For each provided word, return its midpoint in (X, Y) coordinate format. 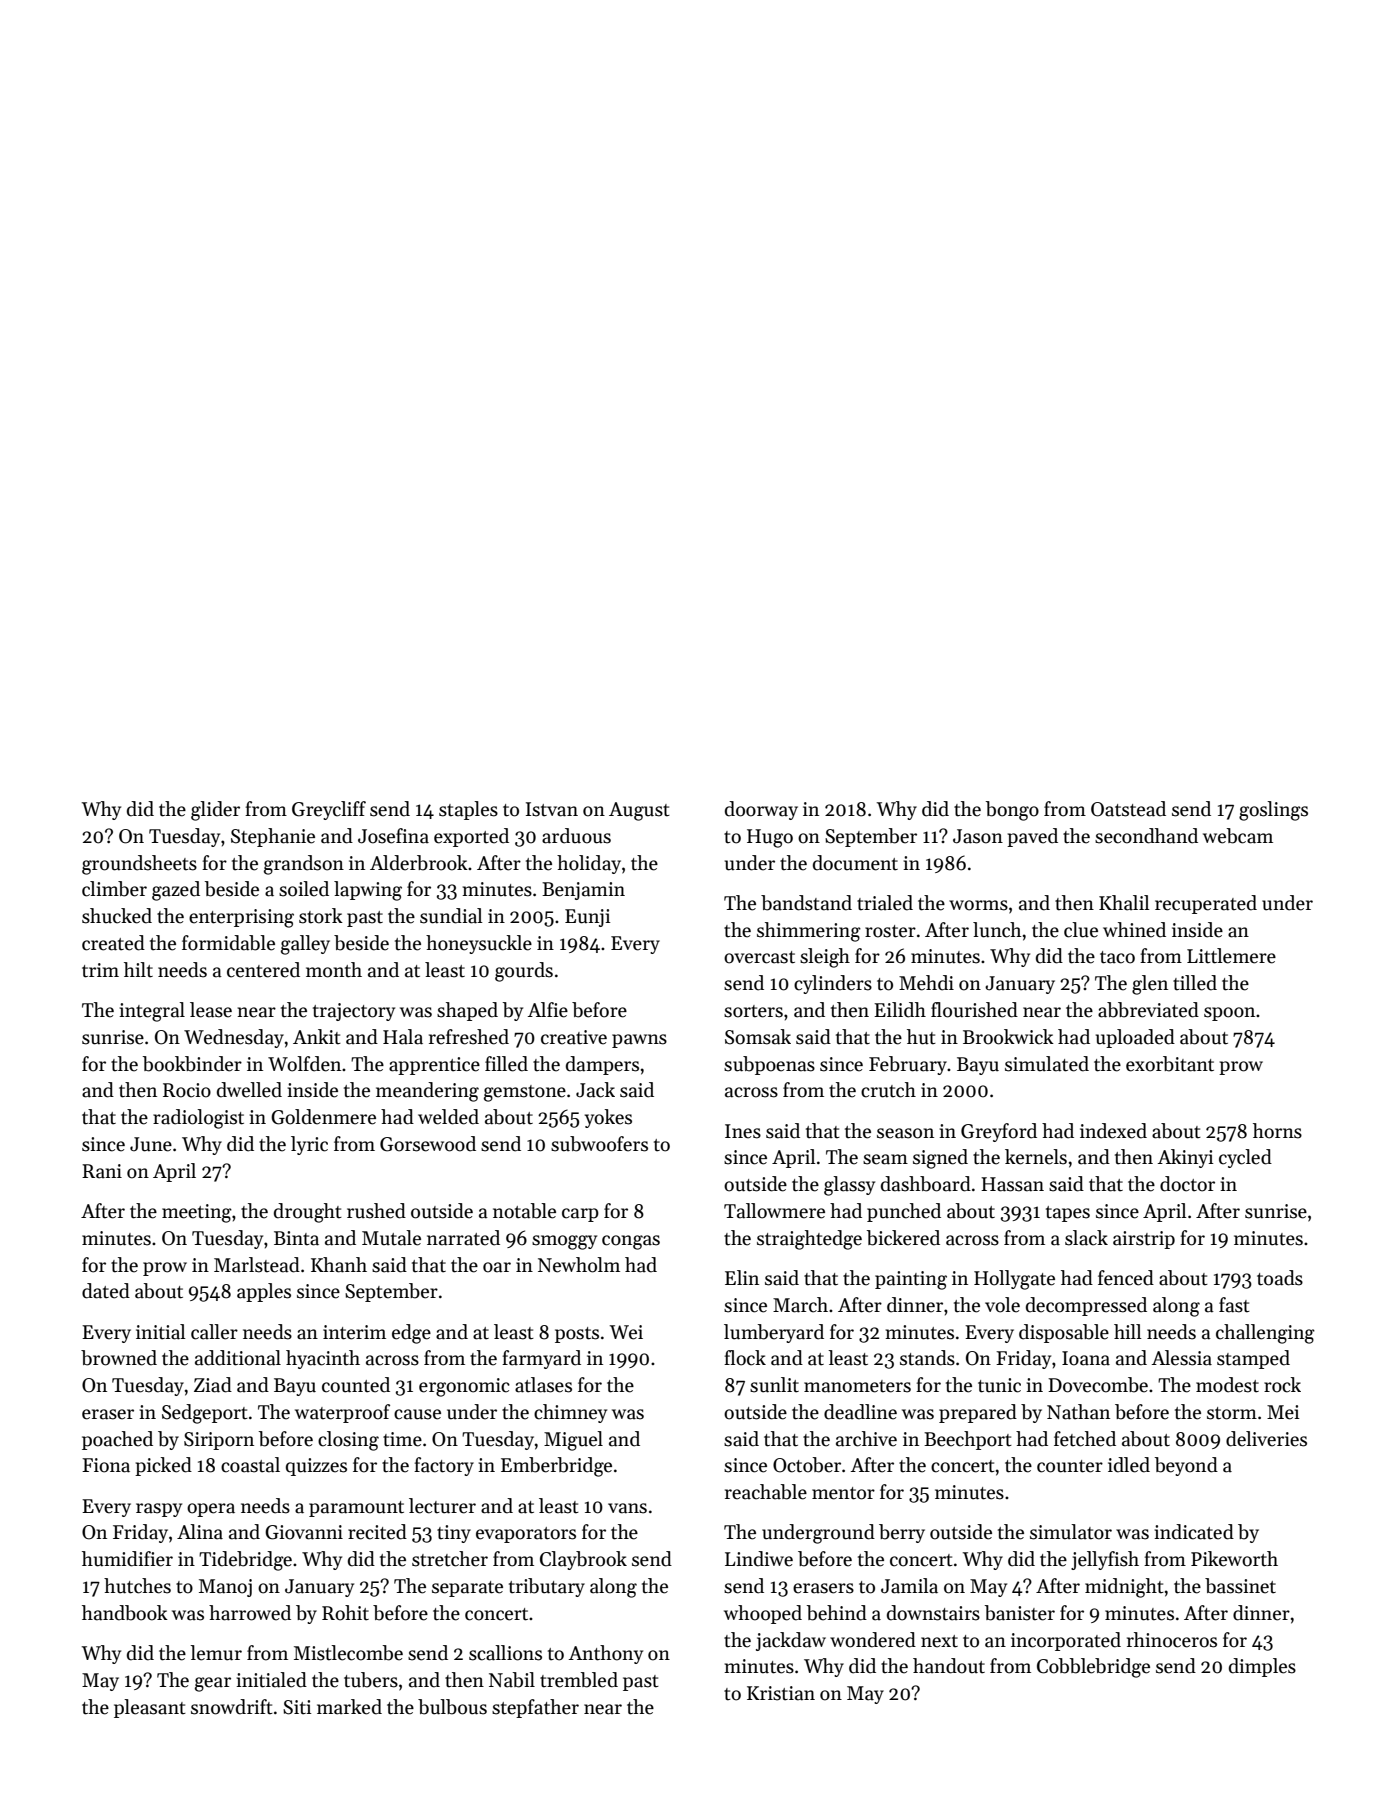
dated (106, 1291)
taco (1117, 957)
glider (215, 811)
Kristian (781, 1693)
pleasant (150, 1708)
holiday (589, 864)
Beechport (968, 1440)
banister (1020, 1613)
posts (577, 1335)
